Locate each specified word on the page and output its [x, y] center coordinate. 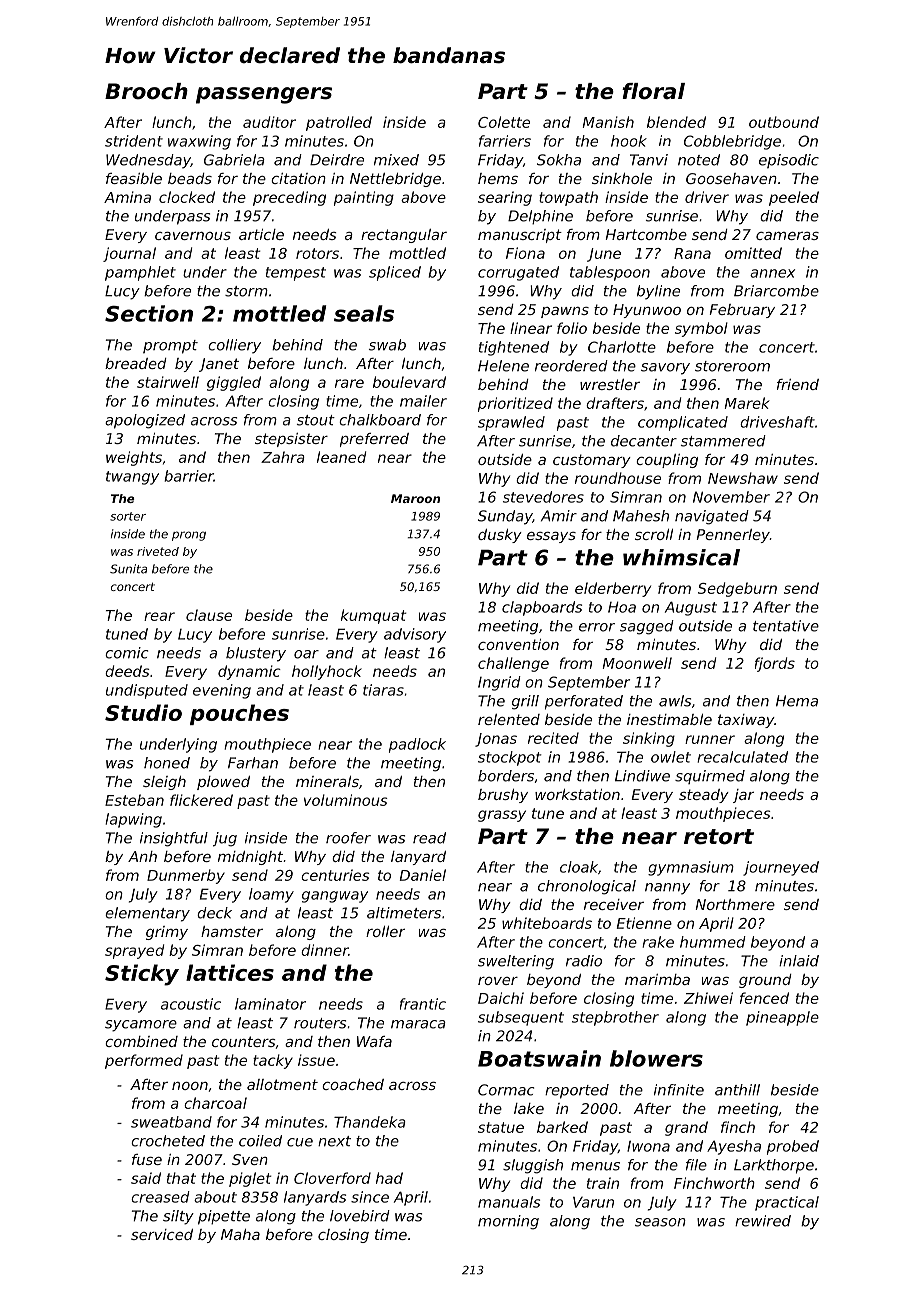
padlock [417, 745]
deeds [127, 671]
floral [653, 91]
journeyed [781, 868]
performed [144, 1061]
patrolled [339, 123]
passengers [264, 95]
